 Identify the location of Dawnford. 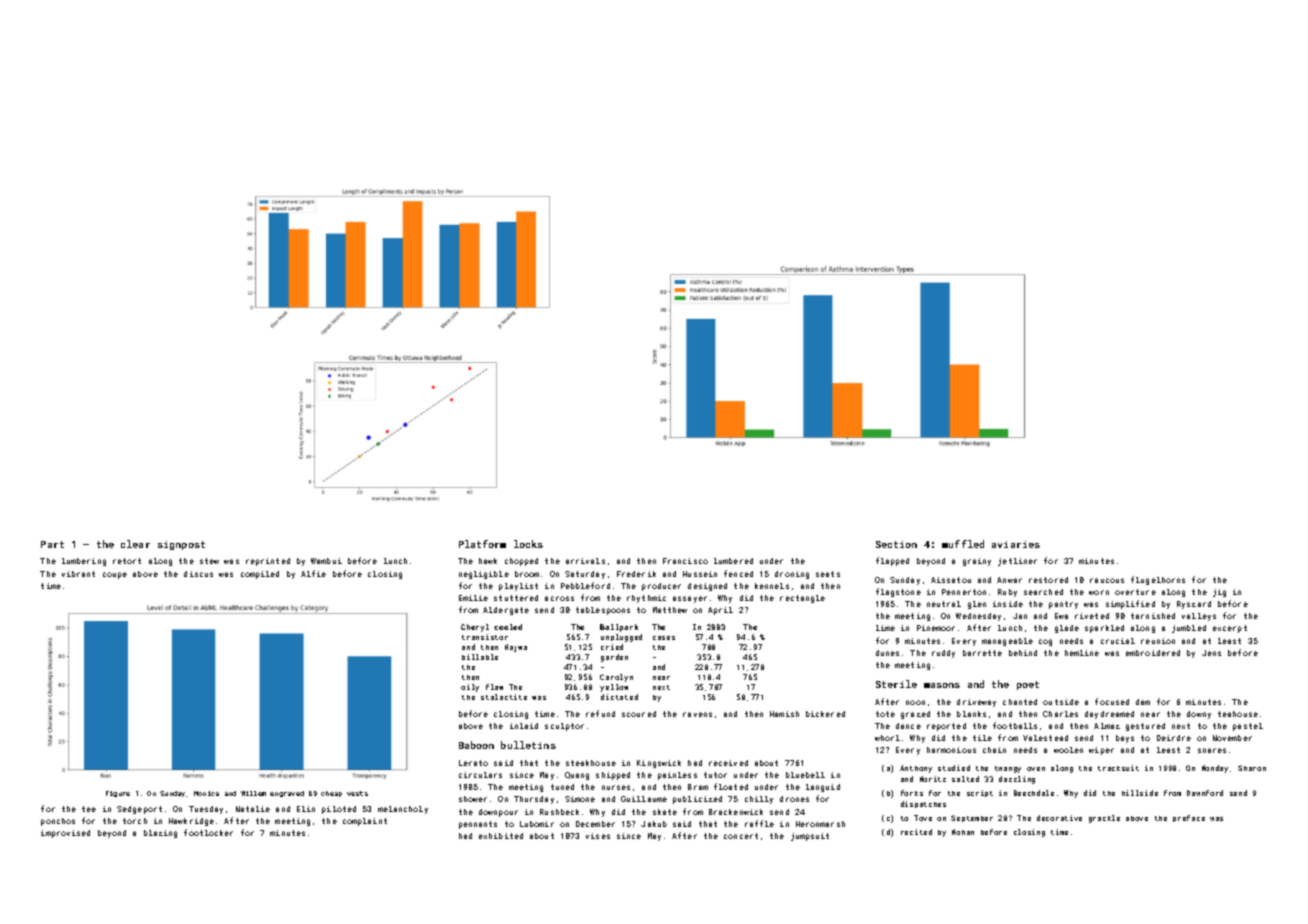
(1205, 793).
